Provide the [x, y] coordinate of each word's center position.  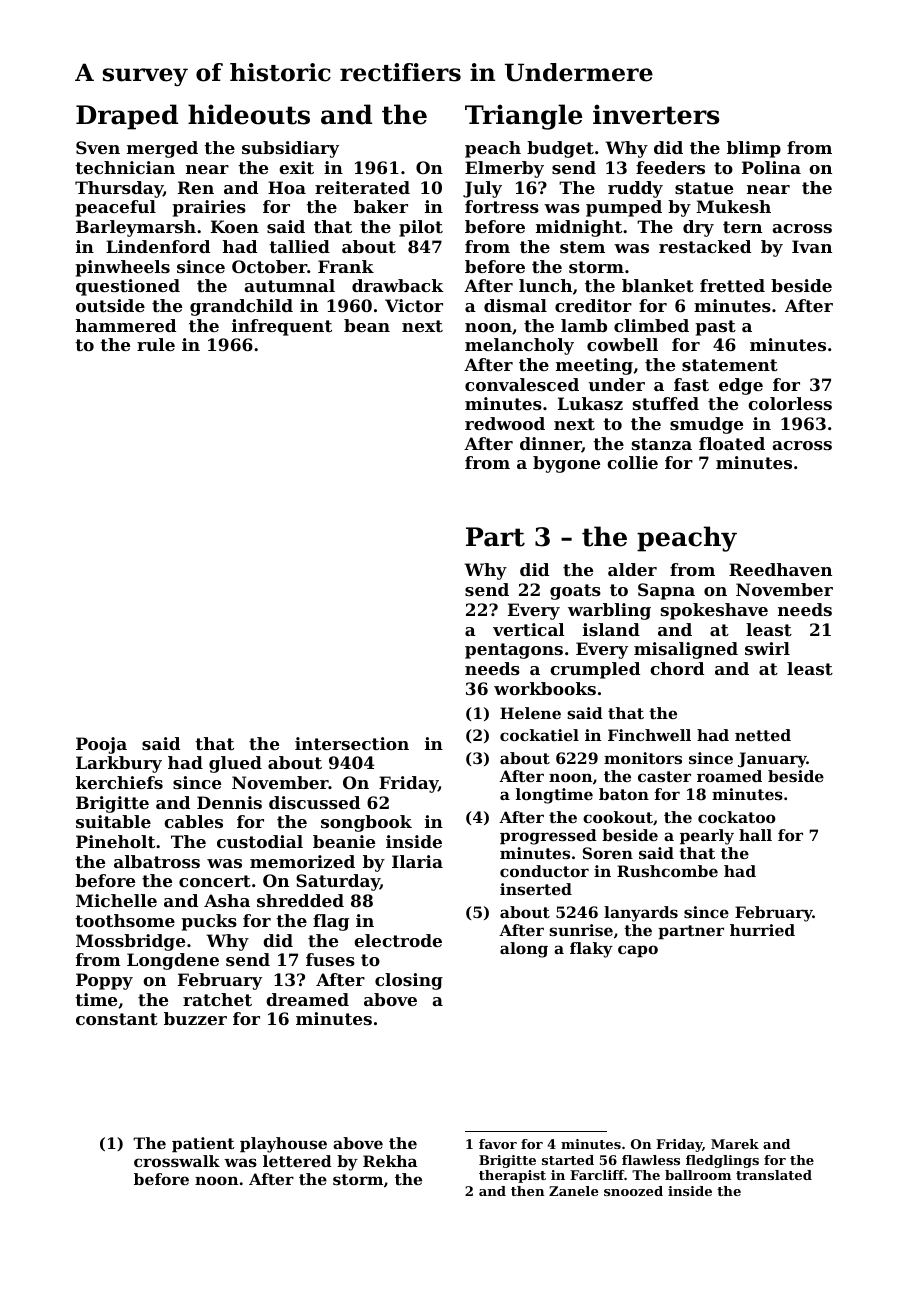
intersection [352, 743]
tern [742, 227]
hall [755, 835]
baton [624, 794]
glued [235, 764]
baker [381, 206]
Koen [235, 226]
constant [117, 1019]
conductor [544, 871]
